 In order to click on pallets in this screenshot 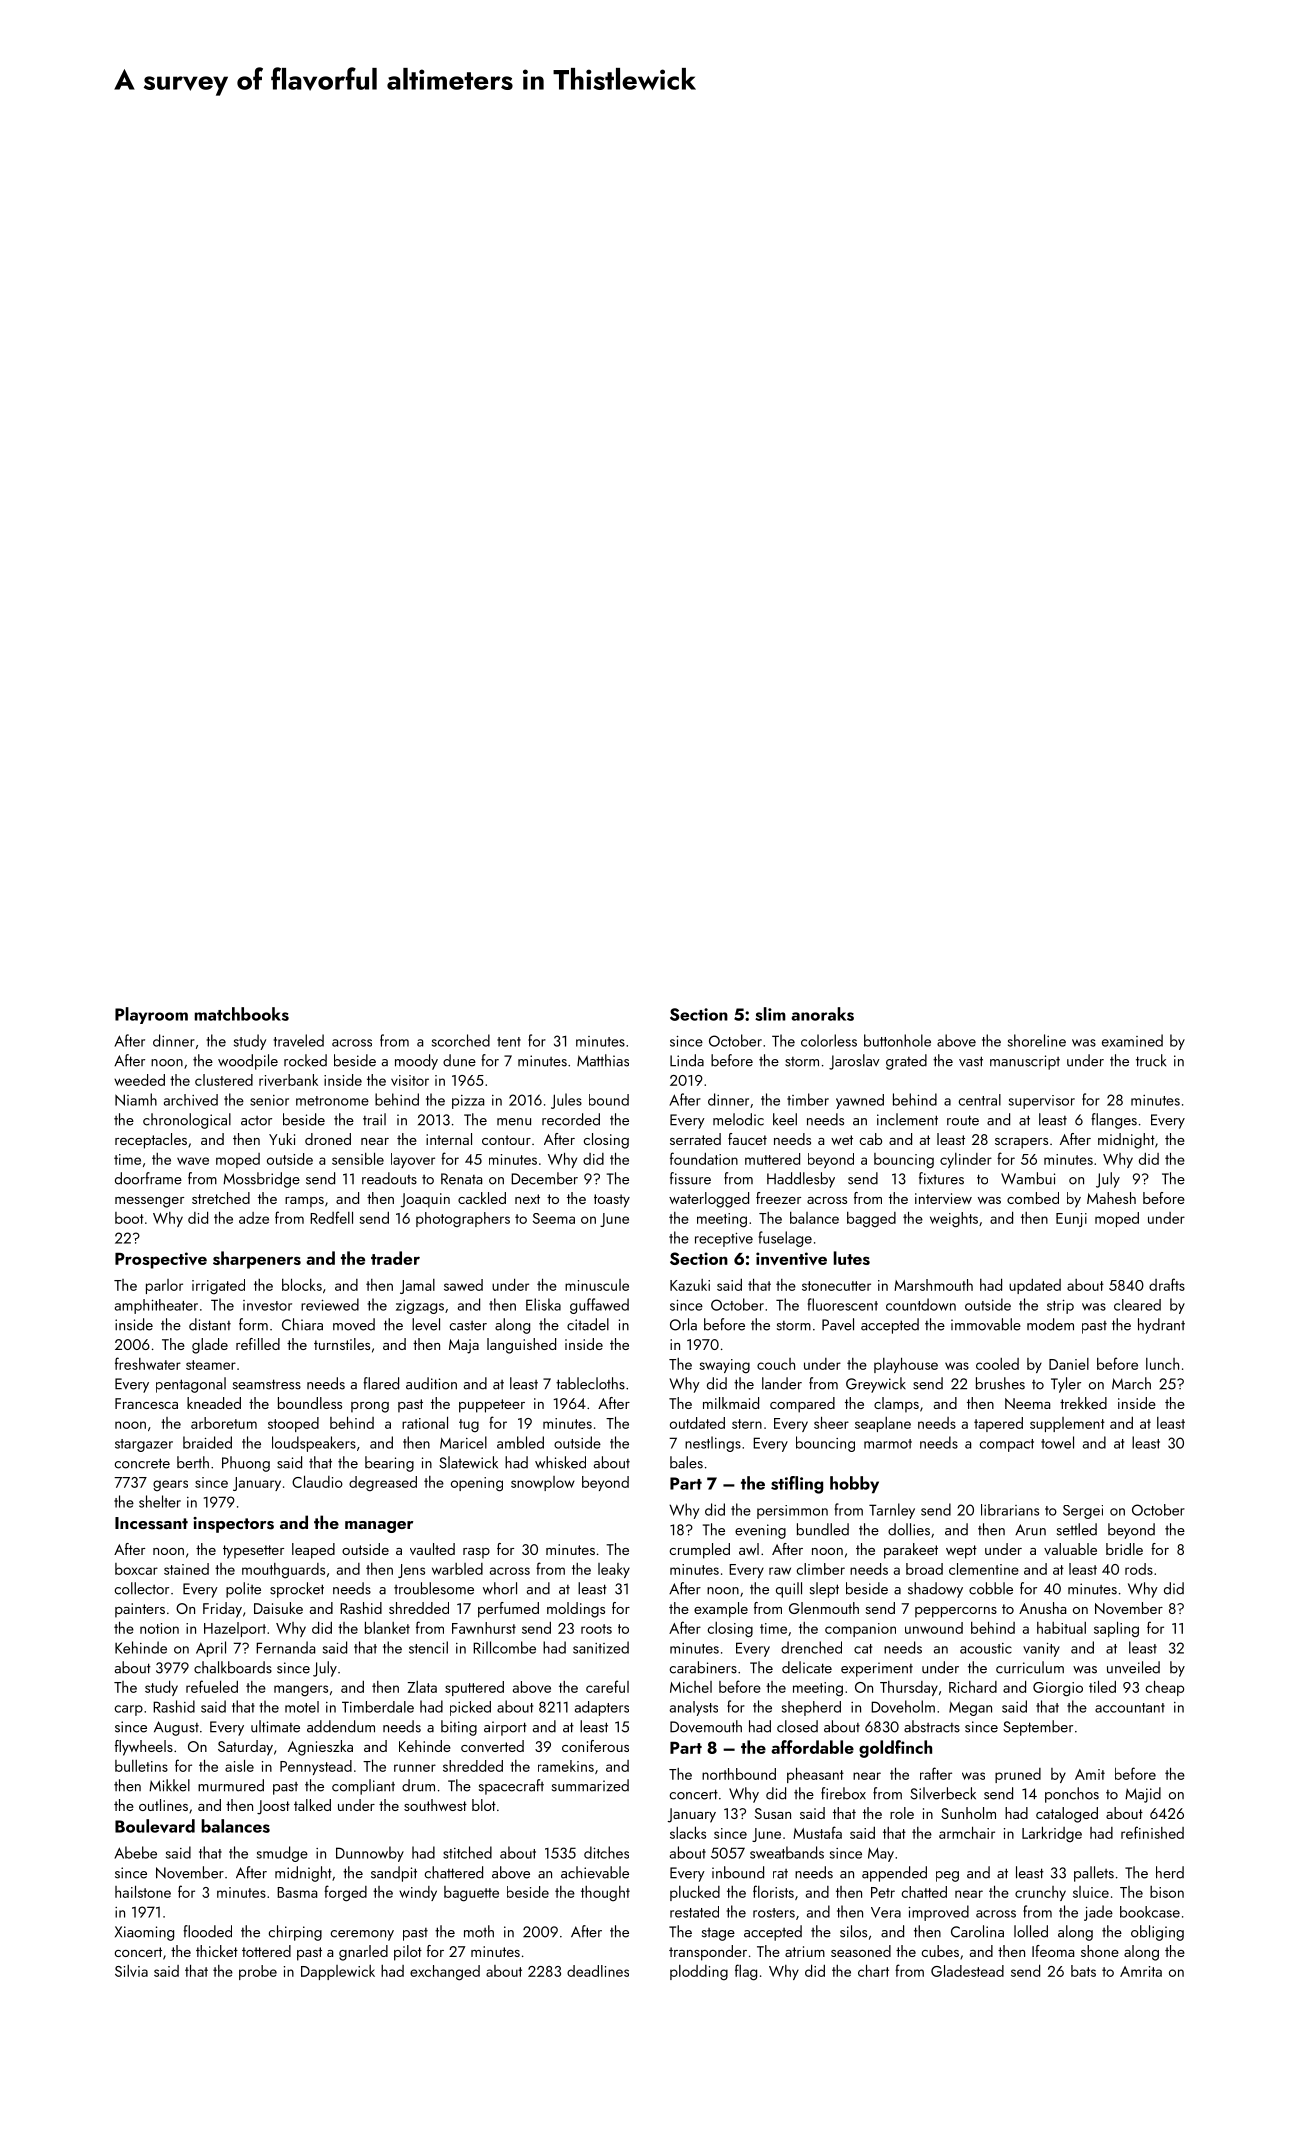, I will do `click(1094, 1874)`.
